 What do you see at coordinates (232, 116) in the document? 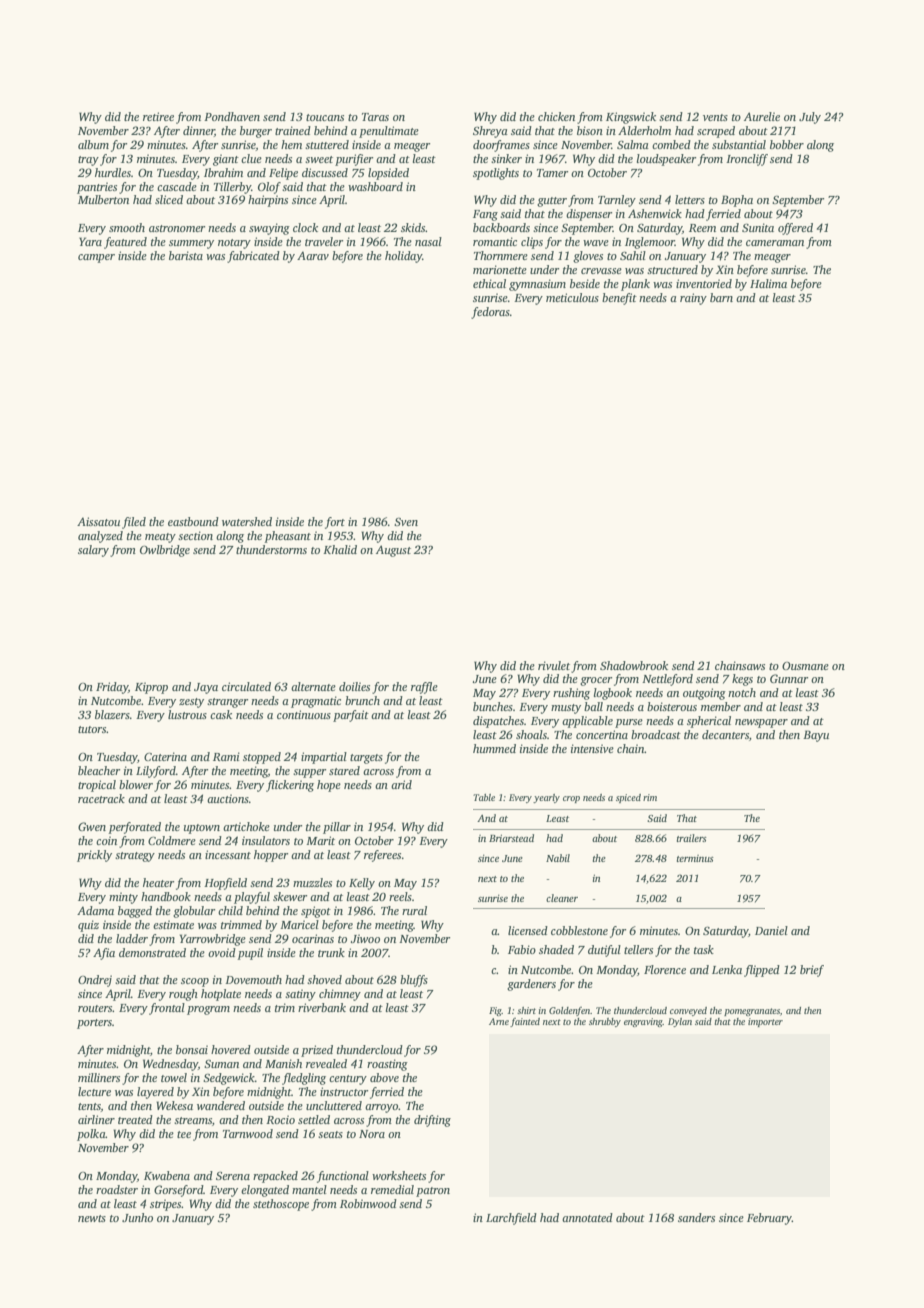
I see `Pondhaven` at bounding box center [232, 116].
